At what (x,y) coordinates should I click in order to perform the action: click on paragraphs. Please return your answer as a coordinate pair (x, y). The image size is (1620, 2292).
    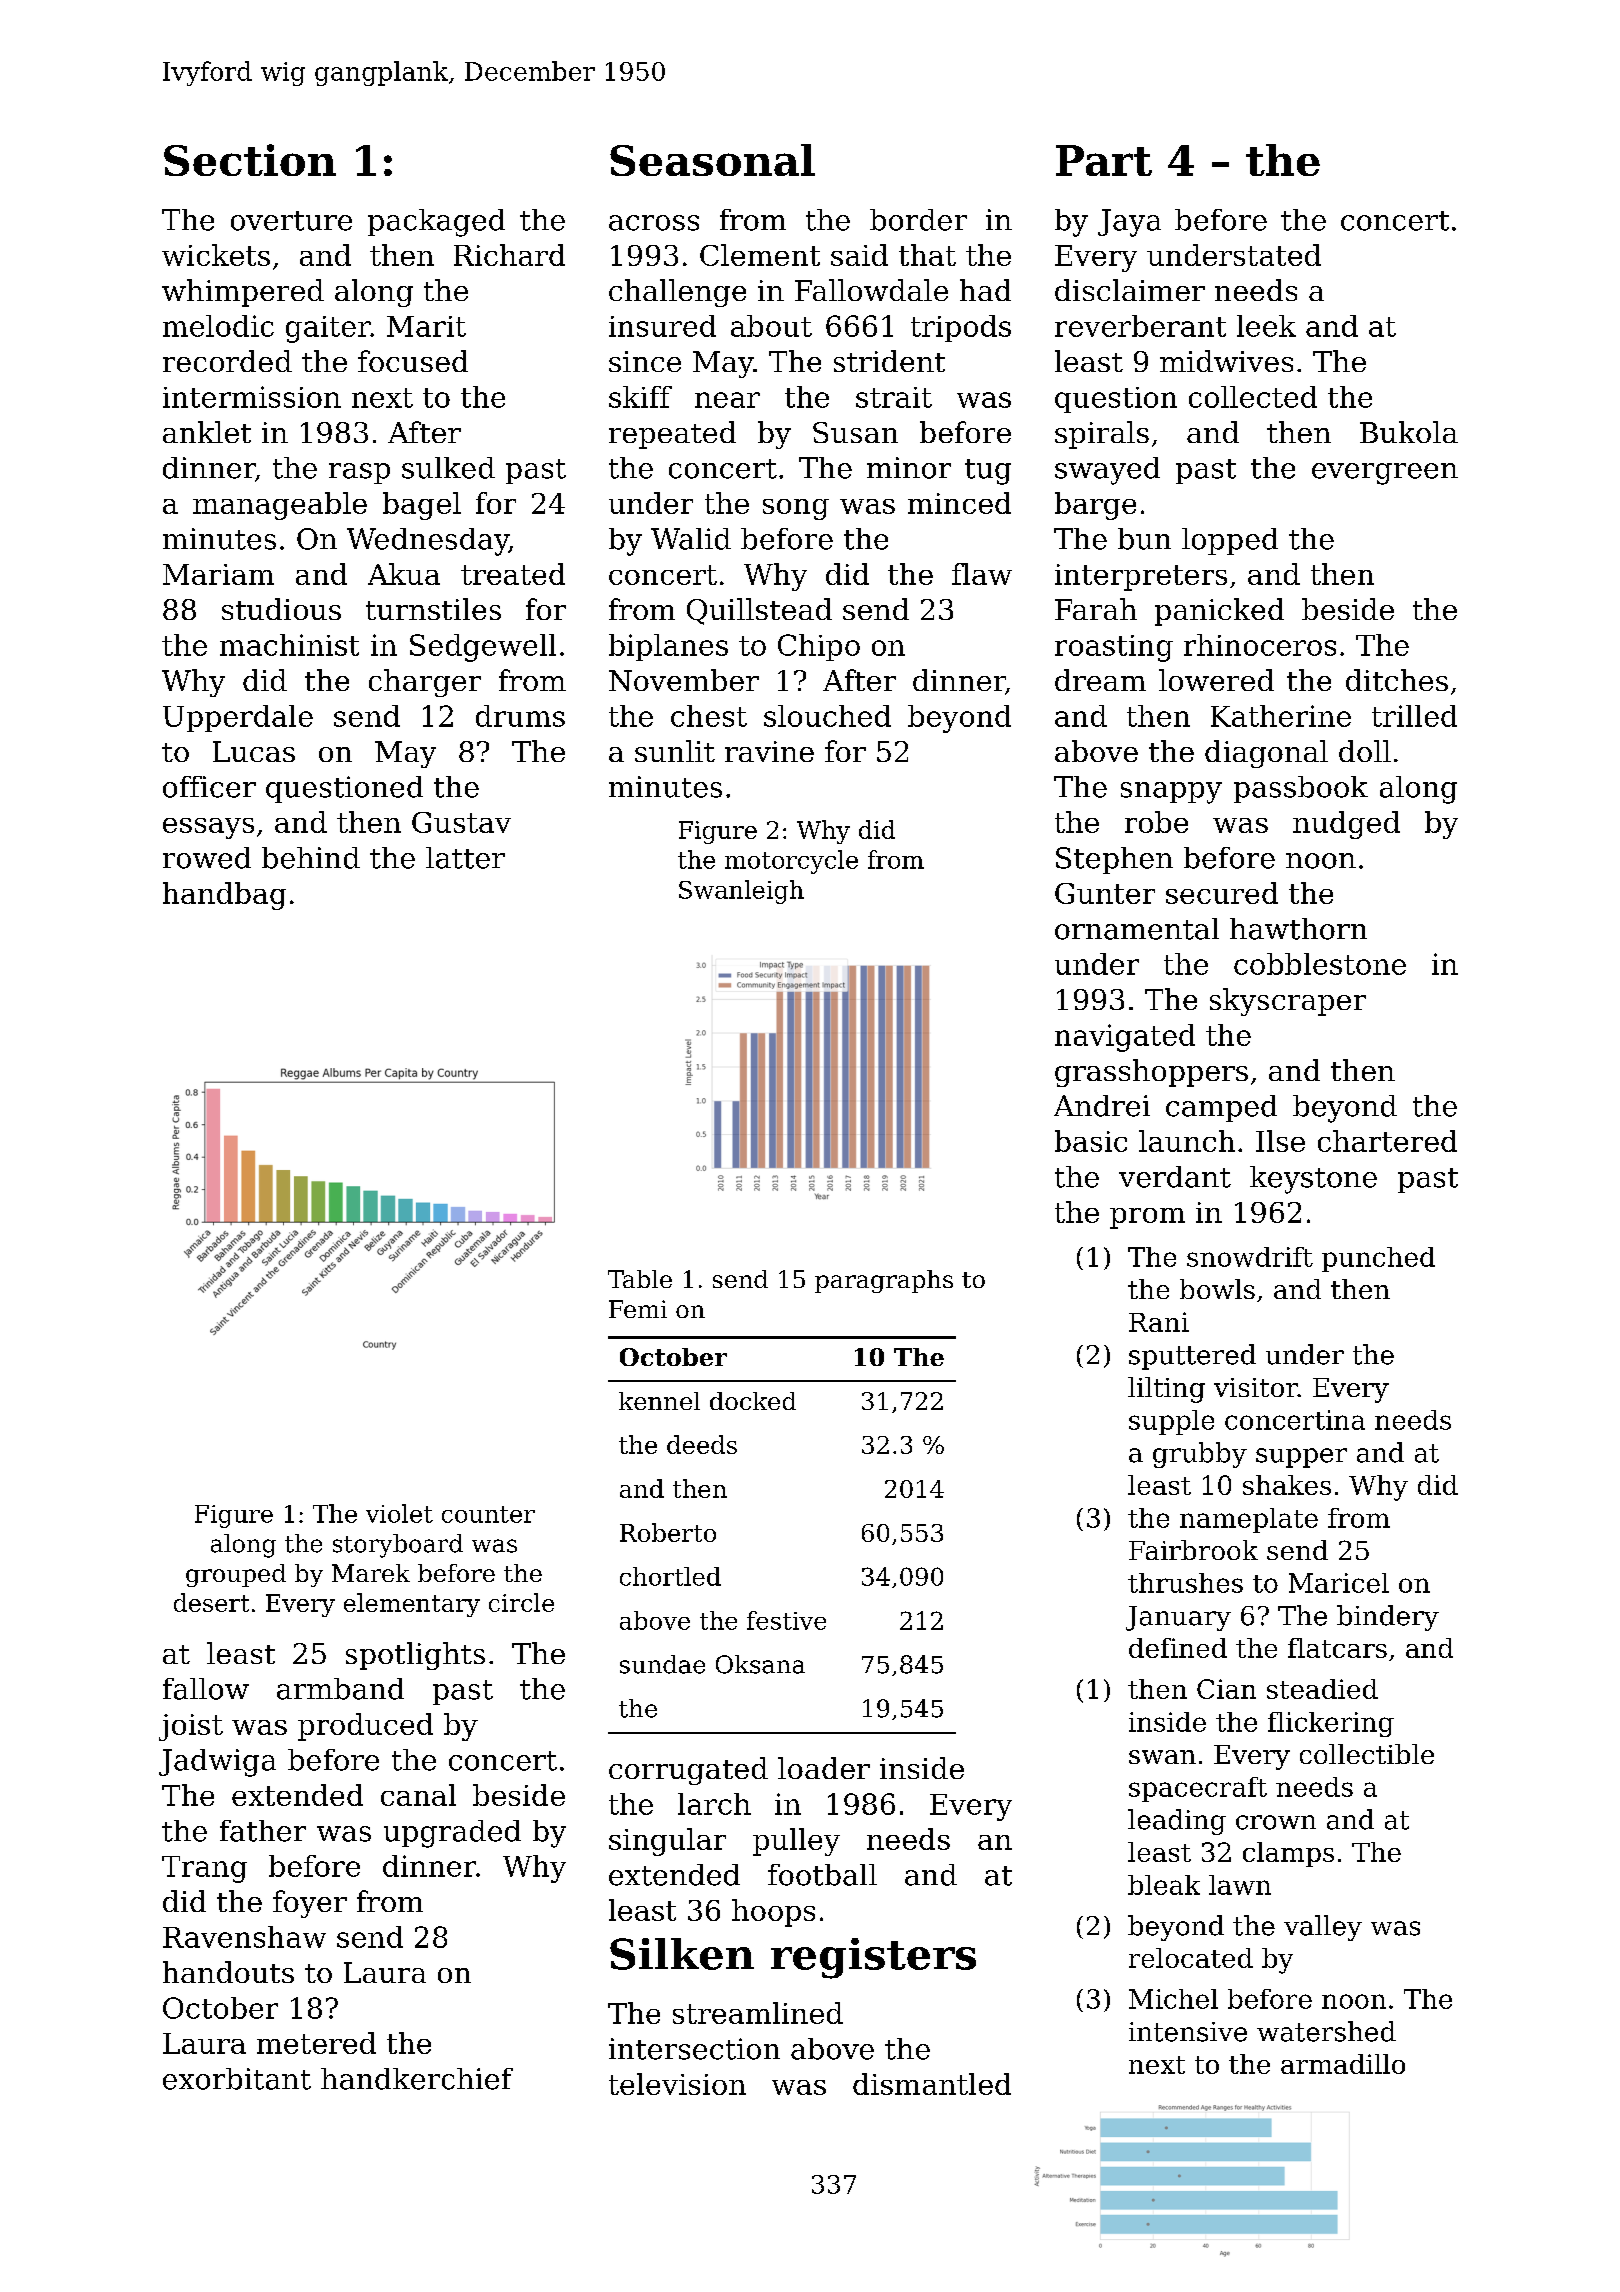
    Looking at the image, I should click on (884, 1281).
